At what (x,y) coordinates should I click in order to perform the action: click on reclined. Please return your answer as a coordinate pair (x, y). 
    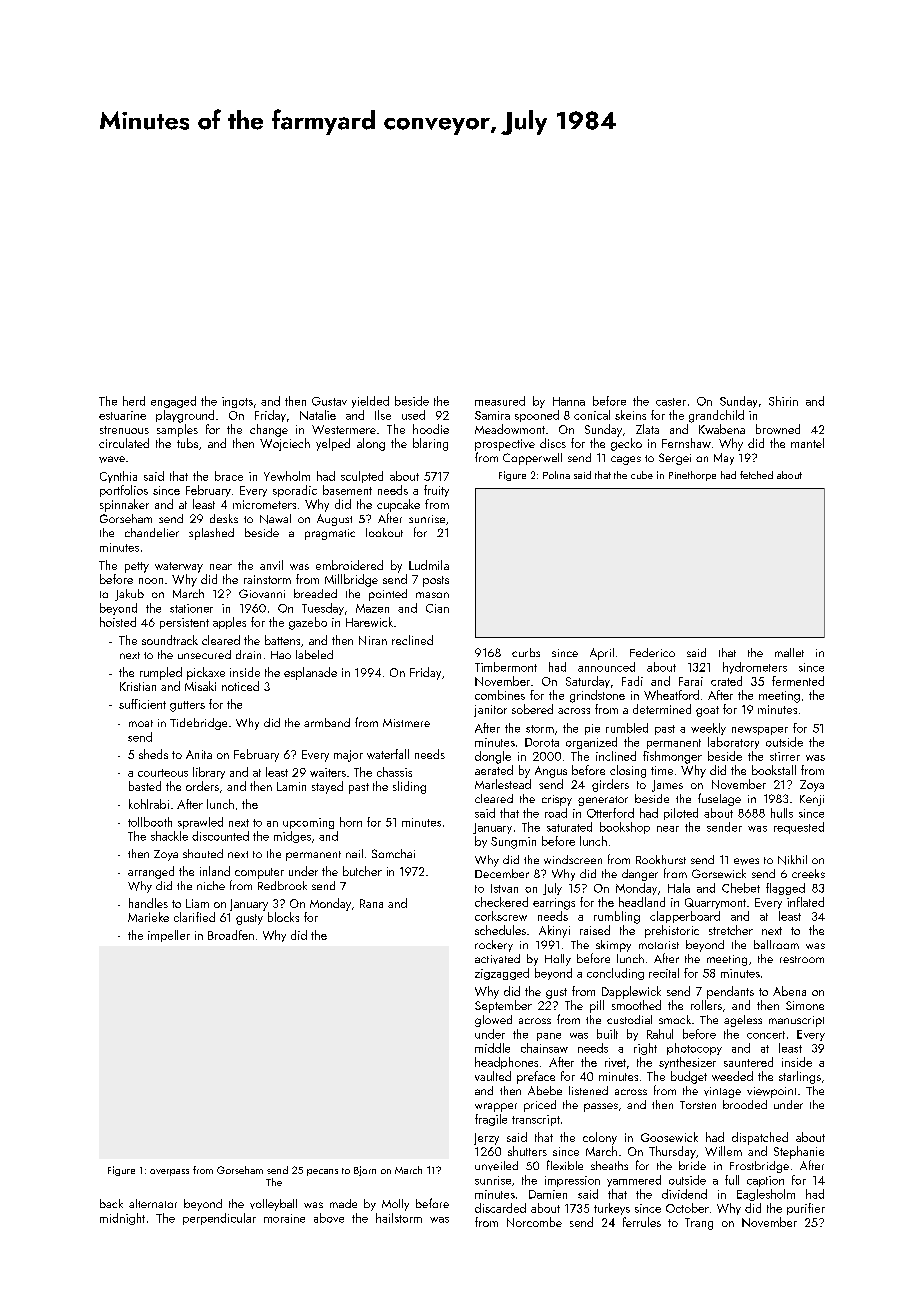
    Looking at the image, I should click on (412, 640).
